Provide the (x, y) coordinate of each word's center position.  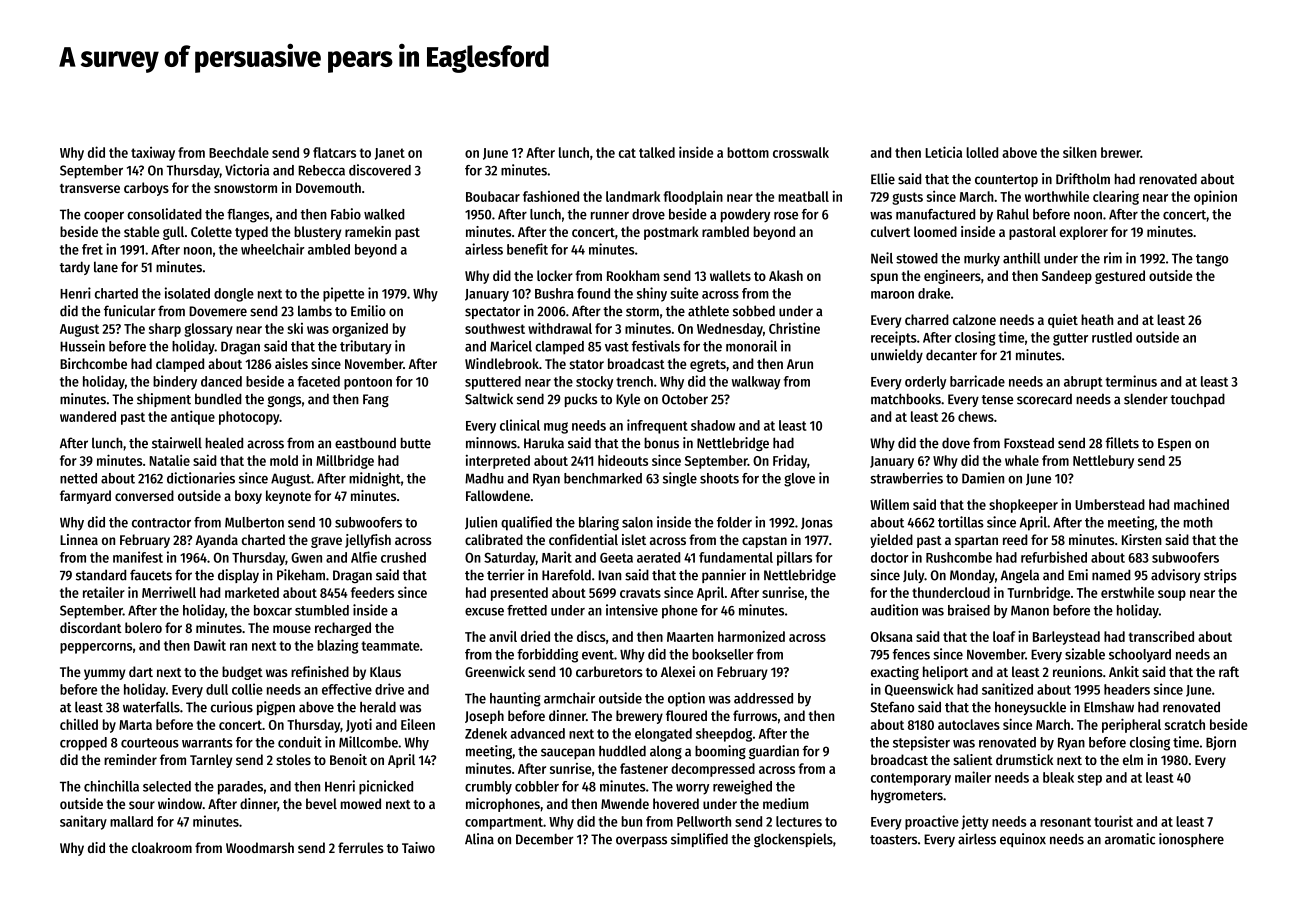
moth (1198, 522)
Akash (786, 275)
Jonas (817, 523)
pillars (794, 558)
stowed (917, 258)
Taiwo (418, 847)
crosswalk (801, 152)
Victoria (247, 170)
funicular (129, 311)
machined (1201, 504)
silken (1080, 152)
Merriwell (169, 592)
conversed (144, 495)
